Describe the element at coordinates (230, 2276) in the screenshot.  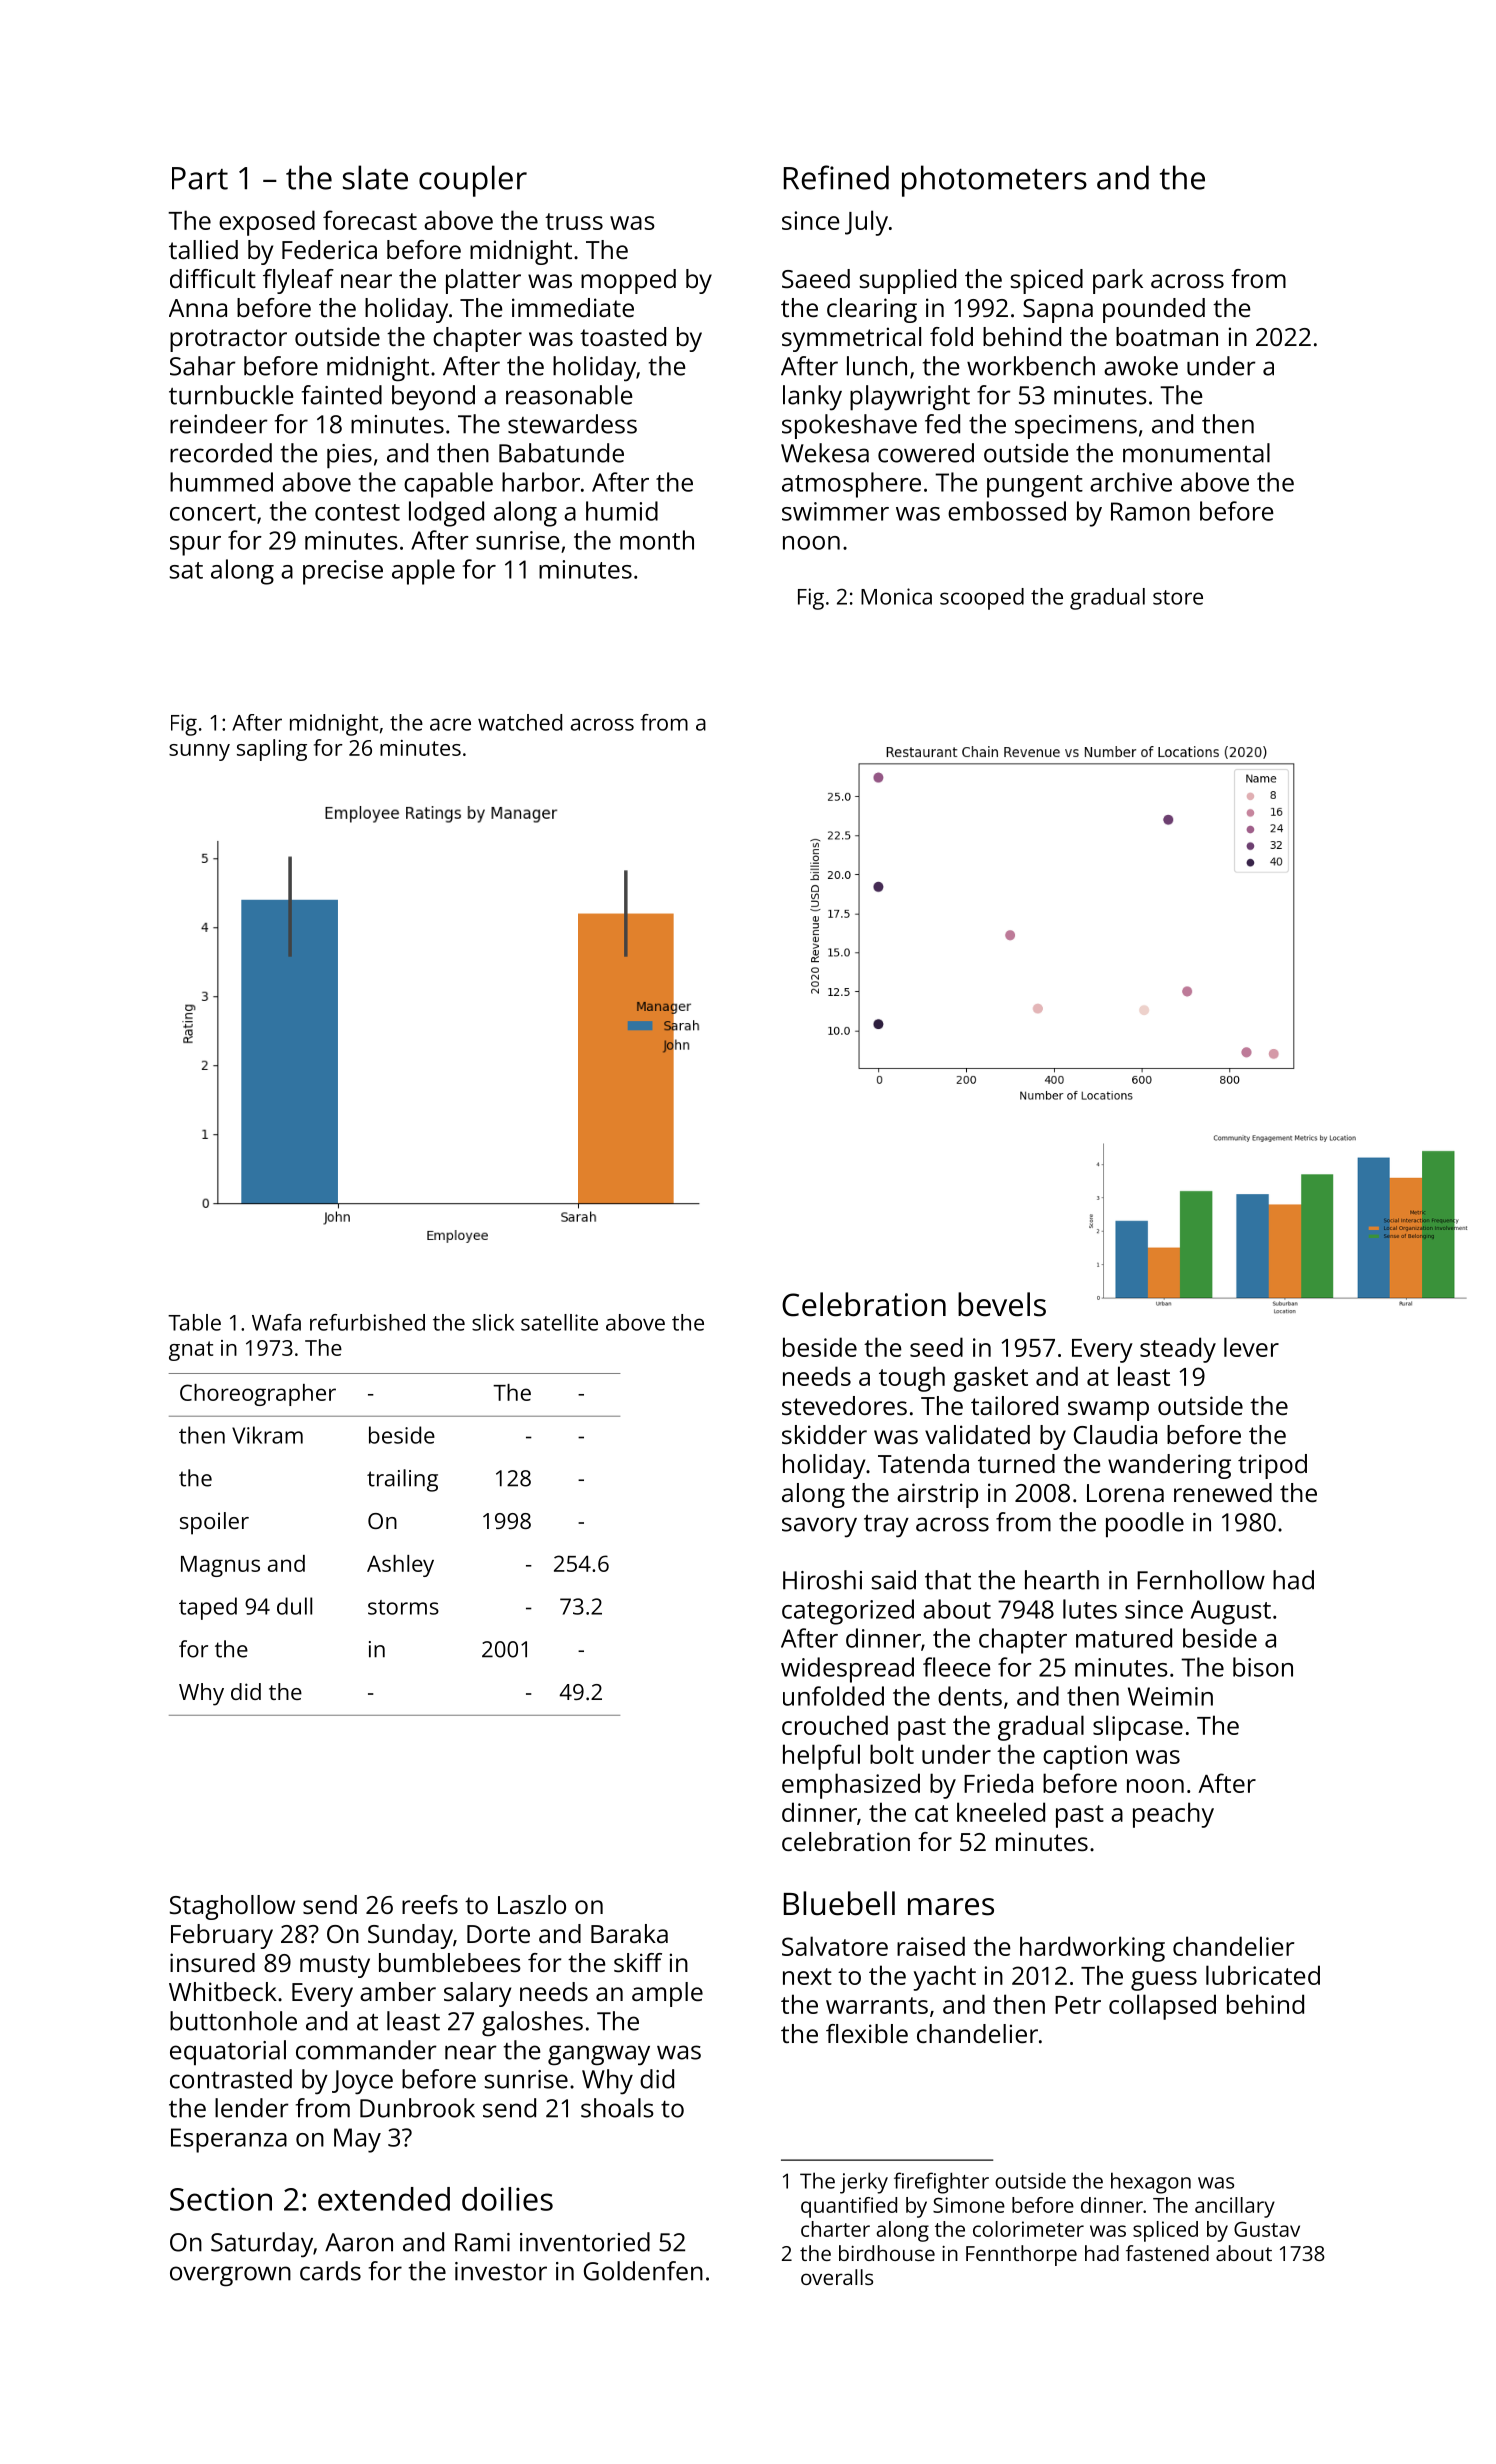
I see `overgrown` at that location.
